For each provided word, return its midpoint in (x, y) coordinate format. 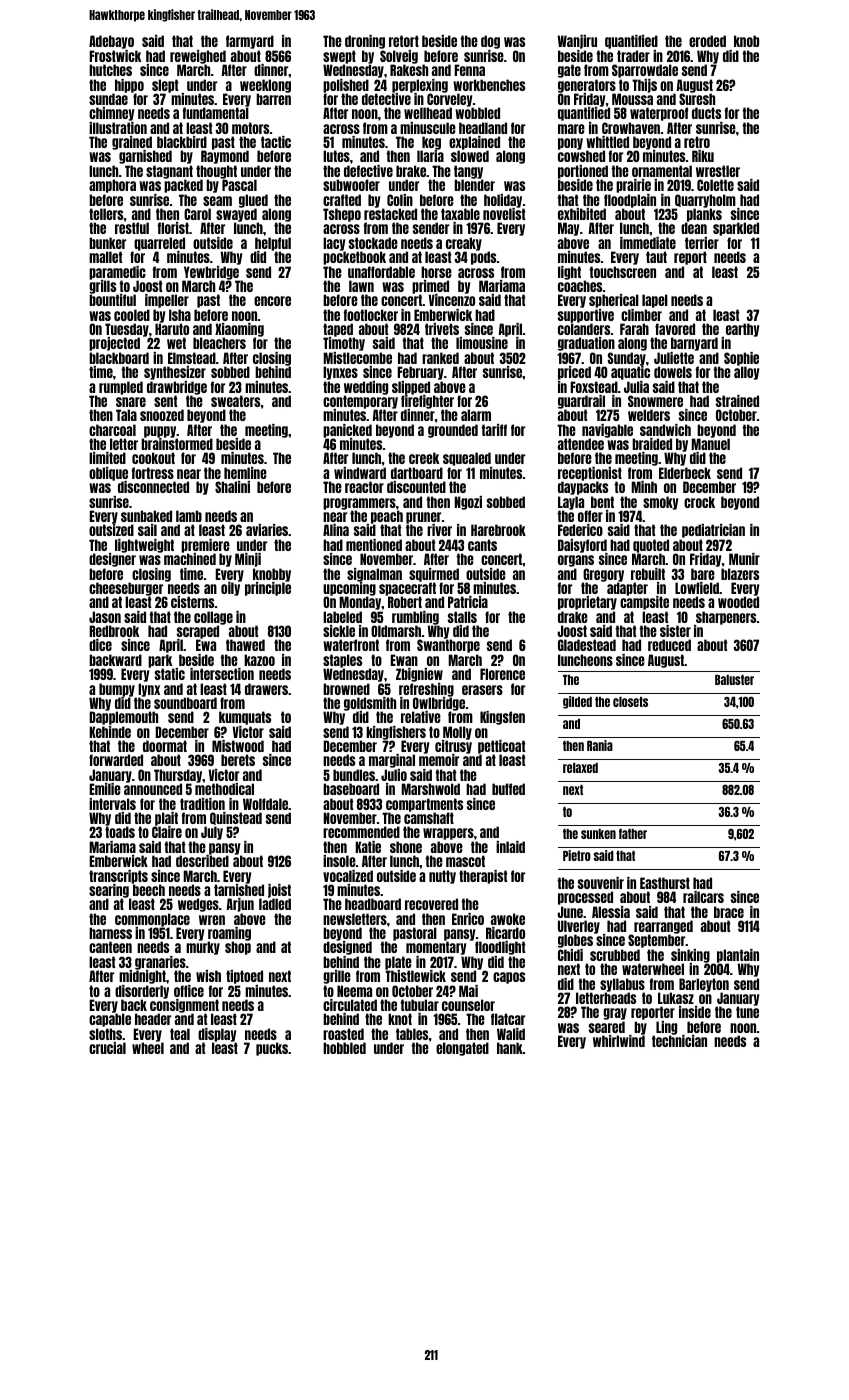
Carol (197, 214)
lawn (361, 286)
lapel (655, 301)
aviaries (267, 530)
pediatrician (713, 531)
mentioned (374, 545)
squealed (467, 459)
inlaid (510, 847)
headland (483, 128)
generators (587, 86)
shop (238, 948)
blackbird (182, 142)
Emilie (105, 789)
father (633, 833)
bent (602, 502)
